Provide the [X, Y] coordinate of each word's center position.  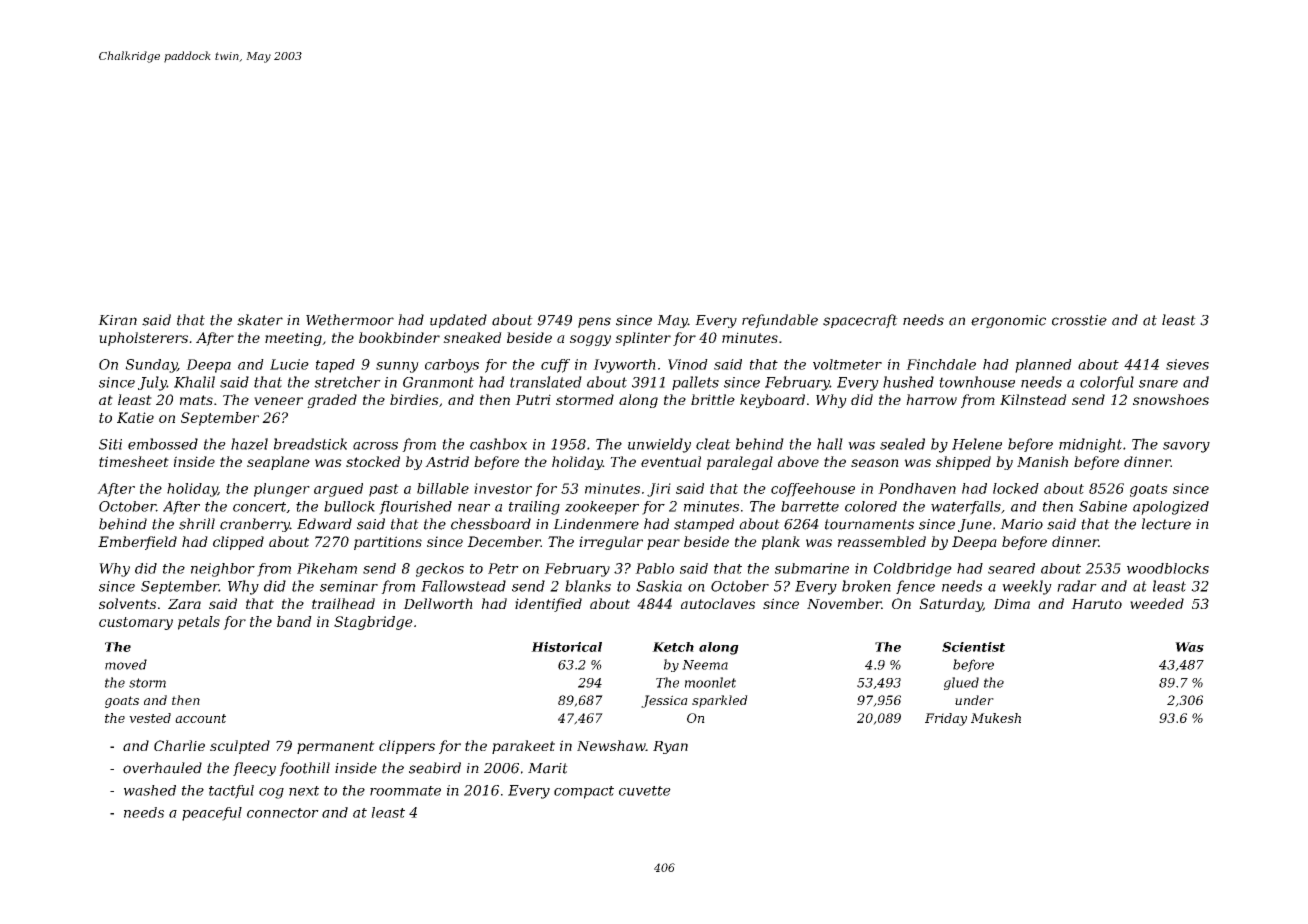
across [375, 446]
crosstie [1079, 320]
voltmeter [847, 364]
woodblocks [1168, 568]
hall [830, 444]
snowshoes [1171, 399]
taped [335, 366]
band [294, 621]
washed [150, 790]
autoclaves [718, 603]
